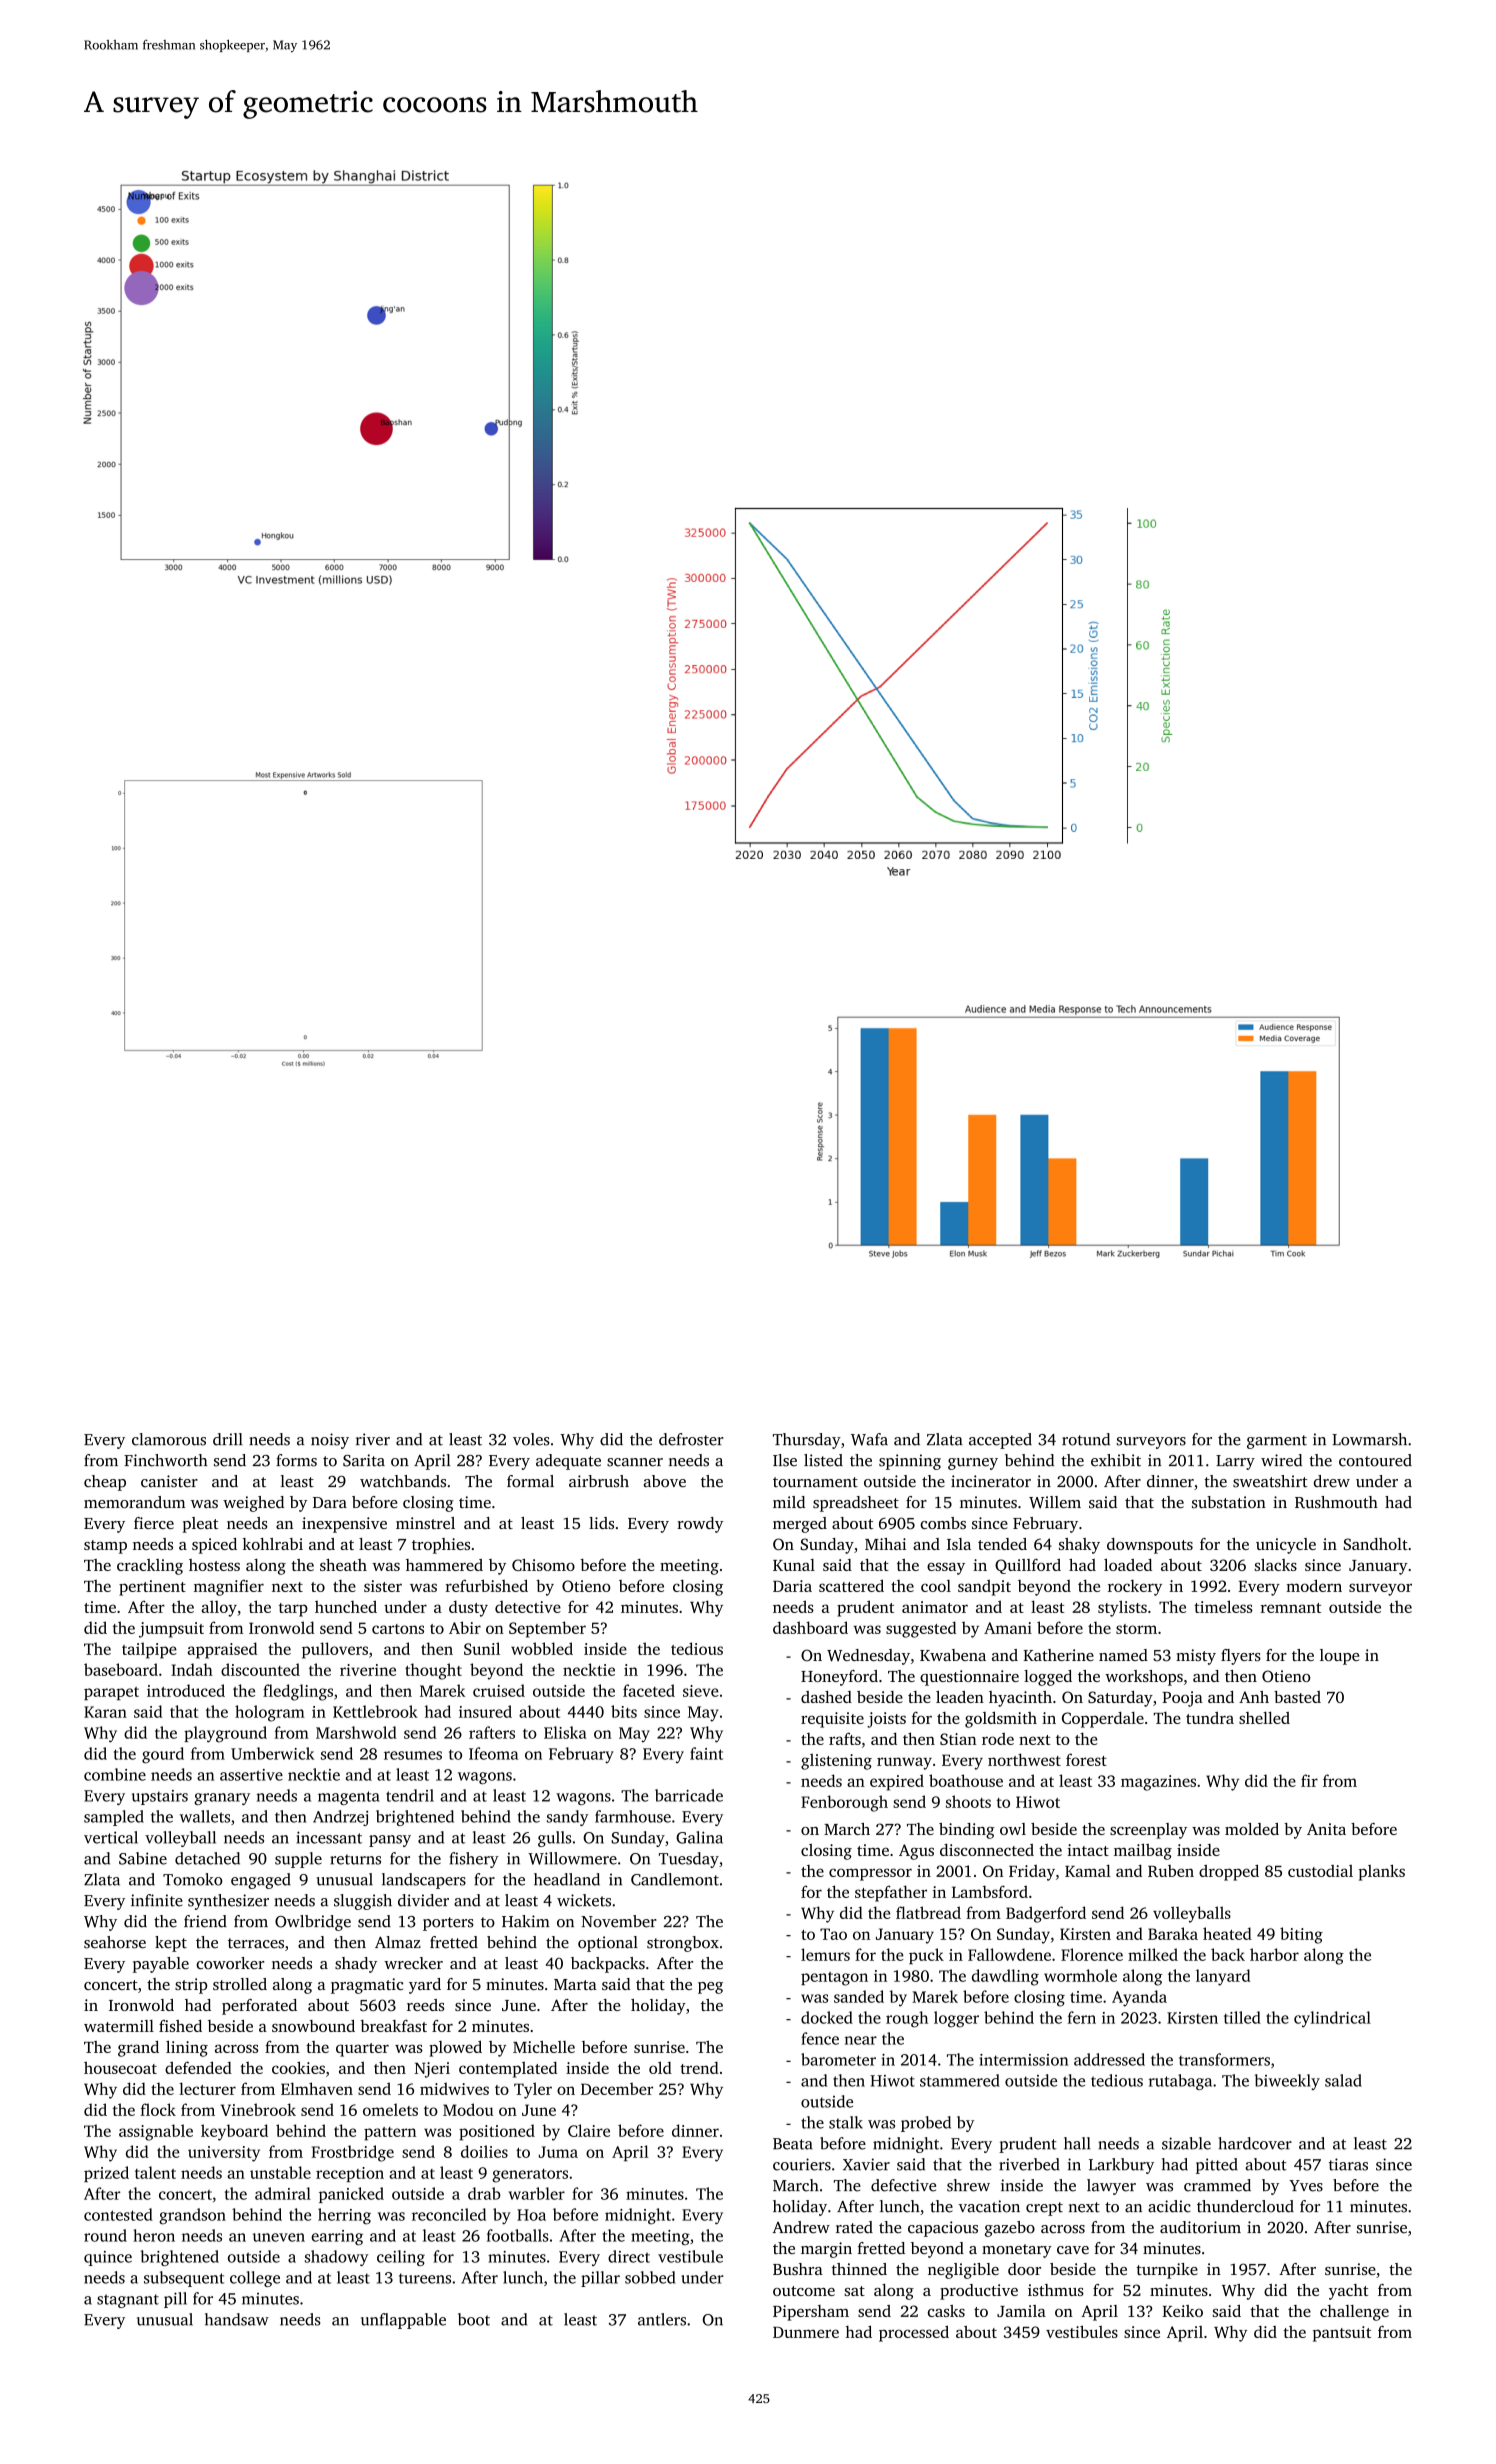 The width and height of the document is (1496, 2464). I want to click on harbor, so click(1274, 1954).
